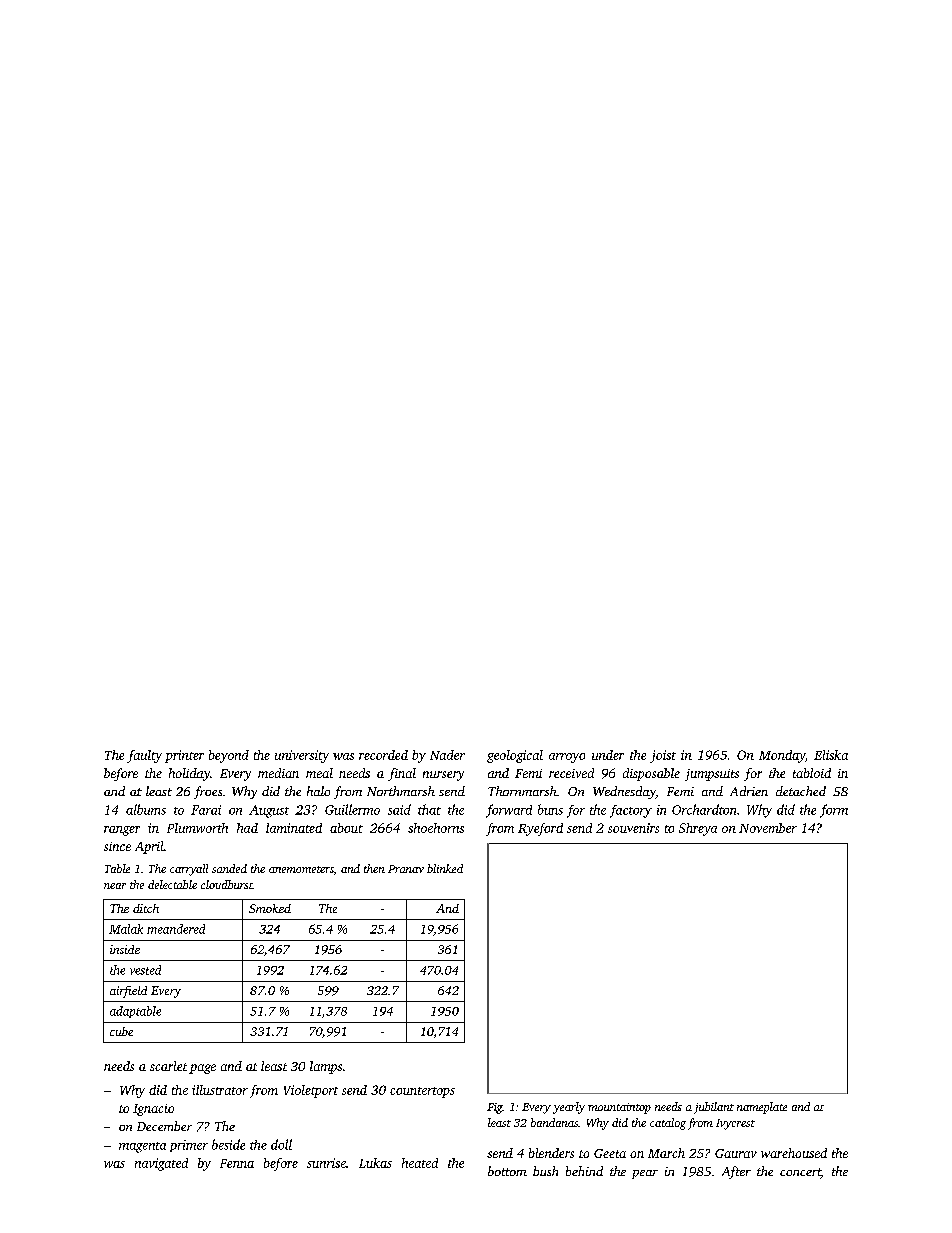  What do you see at coordinates (645, 1174) in the screenshot?
I see `pear` at bounding box center [645, 1174].
